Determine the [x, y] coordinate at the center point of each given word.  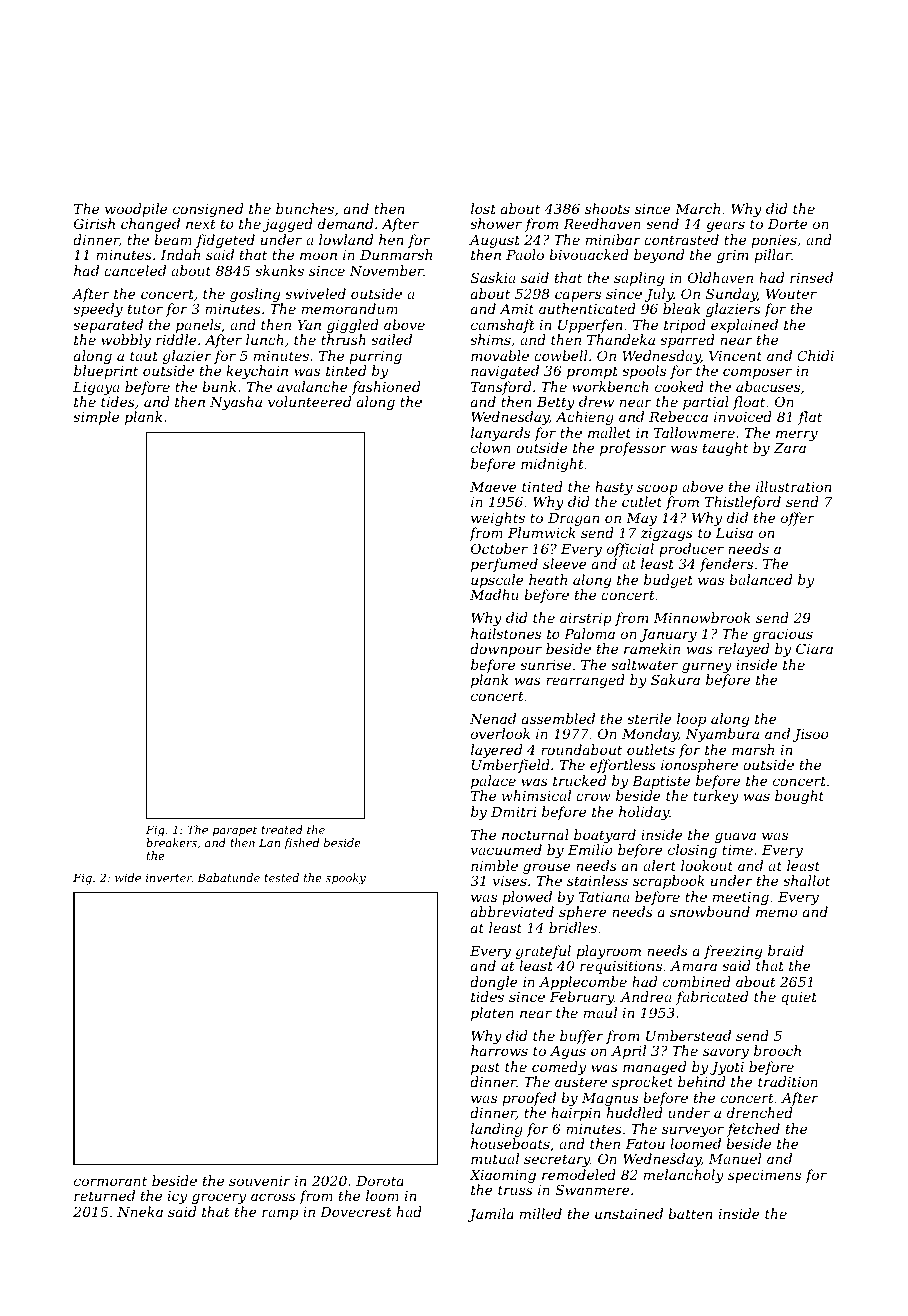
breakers [171, 842]
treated [282, 829]
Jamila [491, 1215]
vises [510, 881]
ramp [280, 1214]
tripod [685, 326]
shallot [806, 880]
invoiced [743, 416]
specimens [764, 1176]
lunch [265, 339]
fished [301, 844]
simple [96, 418]
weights [498, 519]
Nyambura [722, 735]
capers [578, 296]
